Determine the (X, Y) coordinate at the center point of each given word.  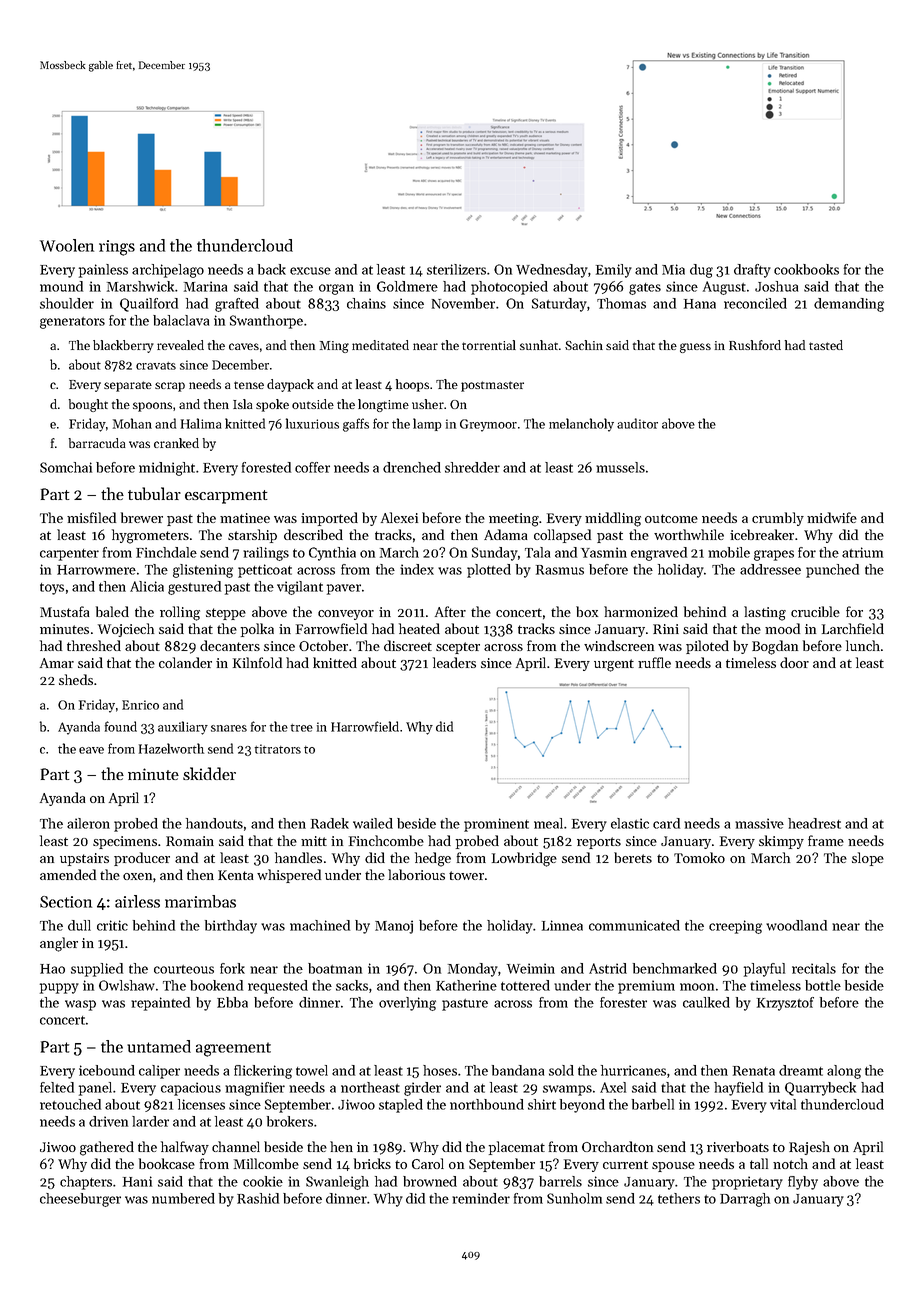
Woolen (67, 245)
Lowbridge (524, 859)
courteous (184, 969)
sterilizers (456, 269)
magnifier (255, 1089)
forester (623, 1002)
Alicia (147, 586)
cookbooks (806, 269)
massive (759, 823)
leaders (454, 662)
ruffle (654, 662)
